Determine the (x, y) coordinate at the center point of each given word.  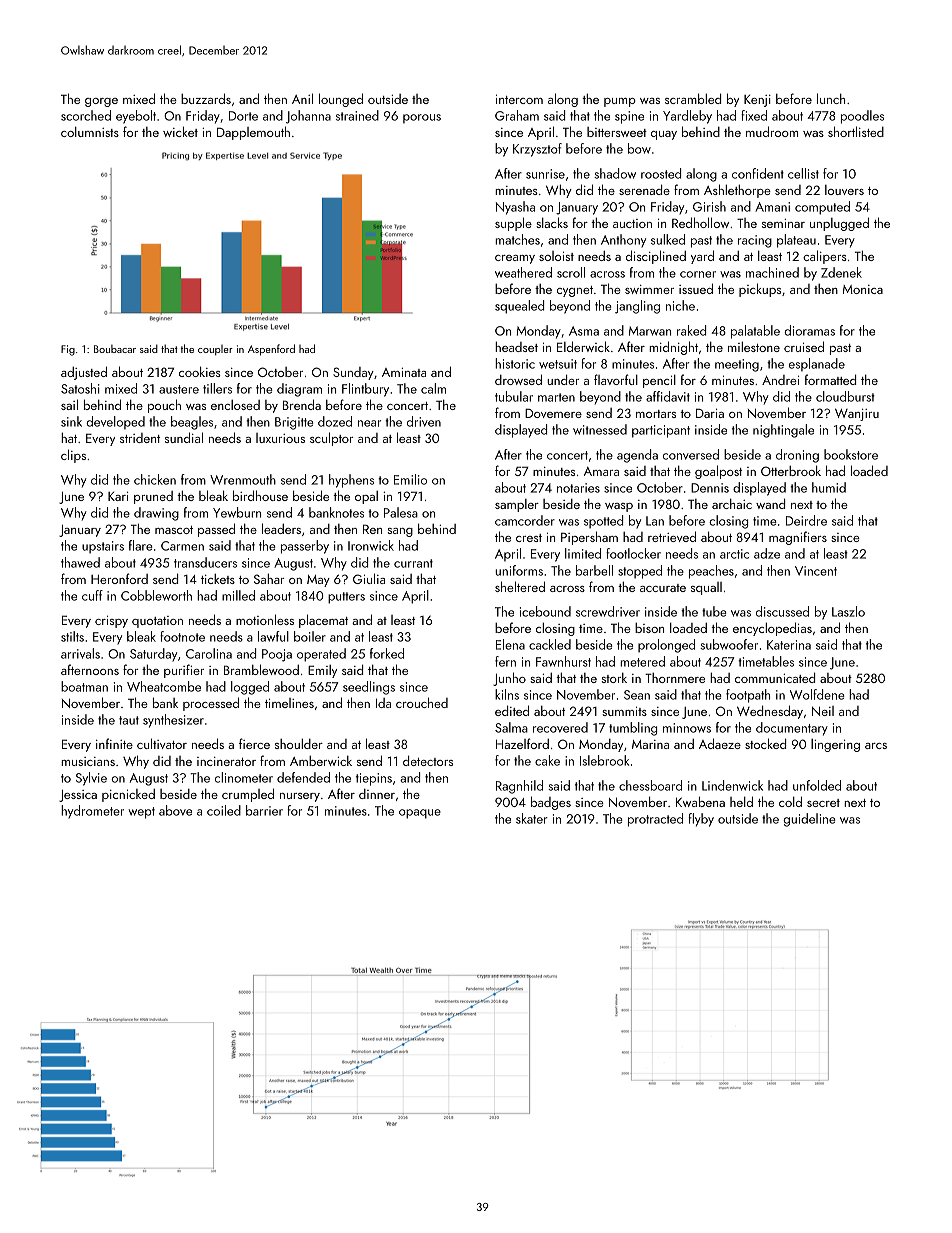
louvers (844, 190)
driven (424, 421)
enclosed (235, 405)
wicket (180, 131)
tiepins (374, 779)
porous (422, 118)
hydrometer (92, 812)
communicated (775, 677)
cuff (92, 595)
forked (387, 653)
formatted (830, 379)
